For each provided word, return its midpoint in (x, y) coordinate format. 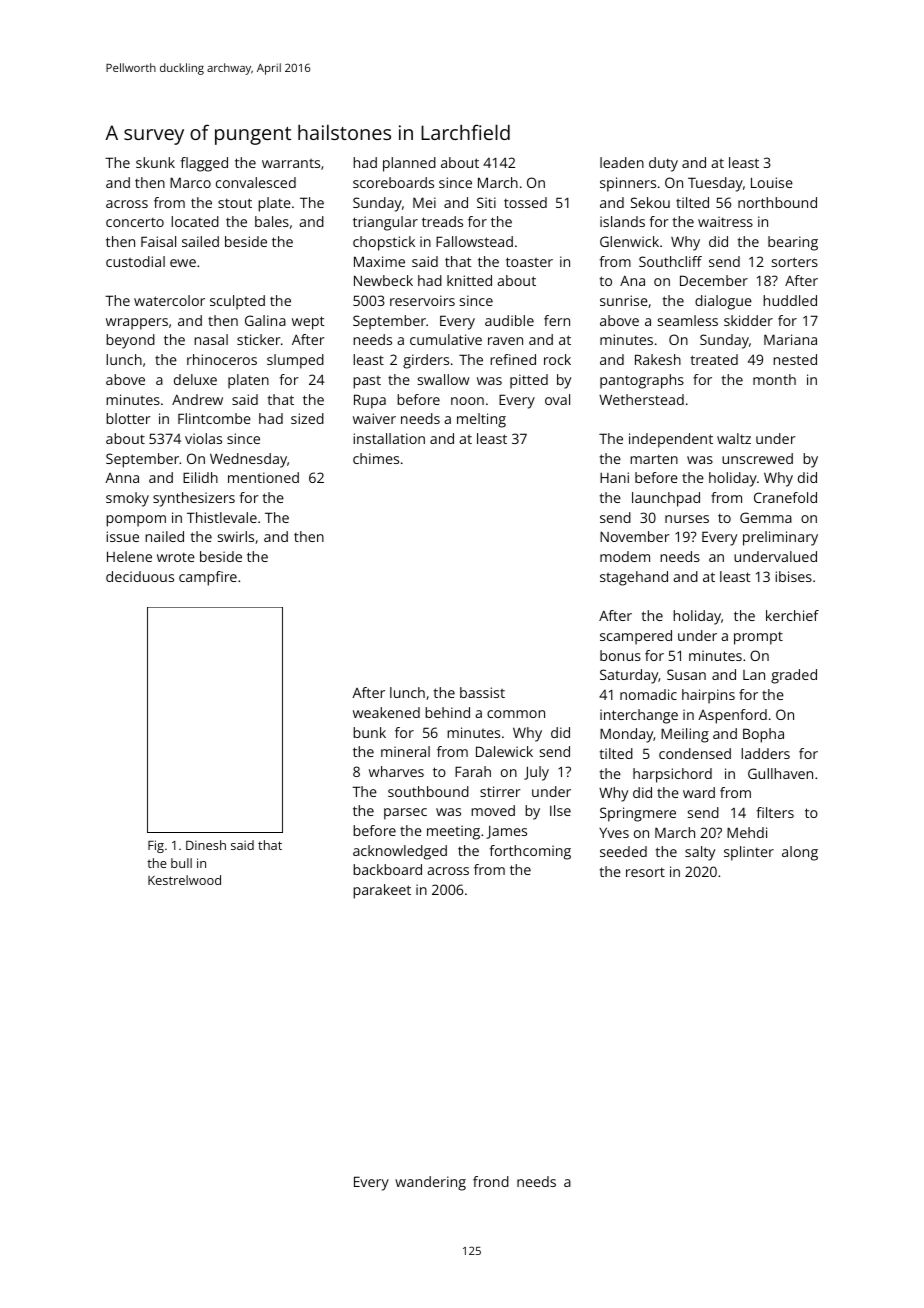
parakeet (382, 891)
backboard (387, 869)
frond (491, 1181)
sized (307, 418)
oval (557, 399)
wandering (430, 1183)
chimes (376, 458)
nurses (687, 519)
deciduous (140, 576)
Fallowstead (474, 241)
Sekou (650, 202)
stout (235, 203)
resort (645, 872)
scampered (636, 637)
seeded (623, 851)
